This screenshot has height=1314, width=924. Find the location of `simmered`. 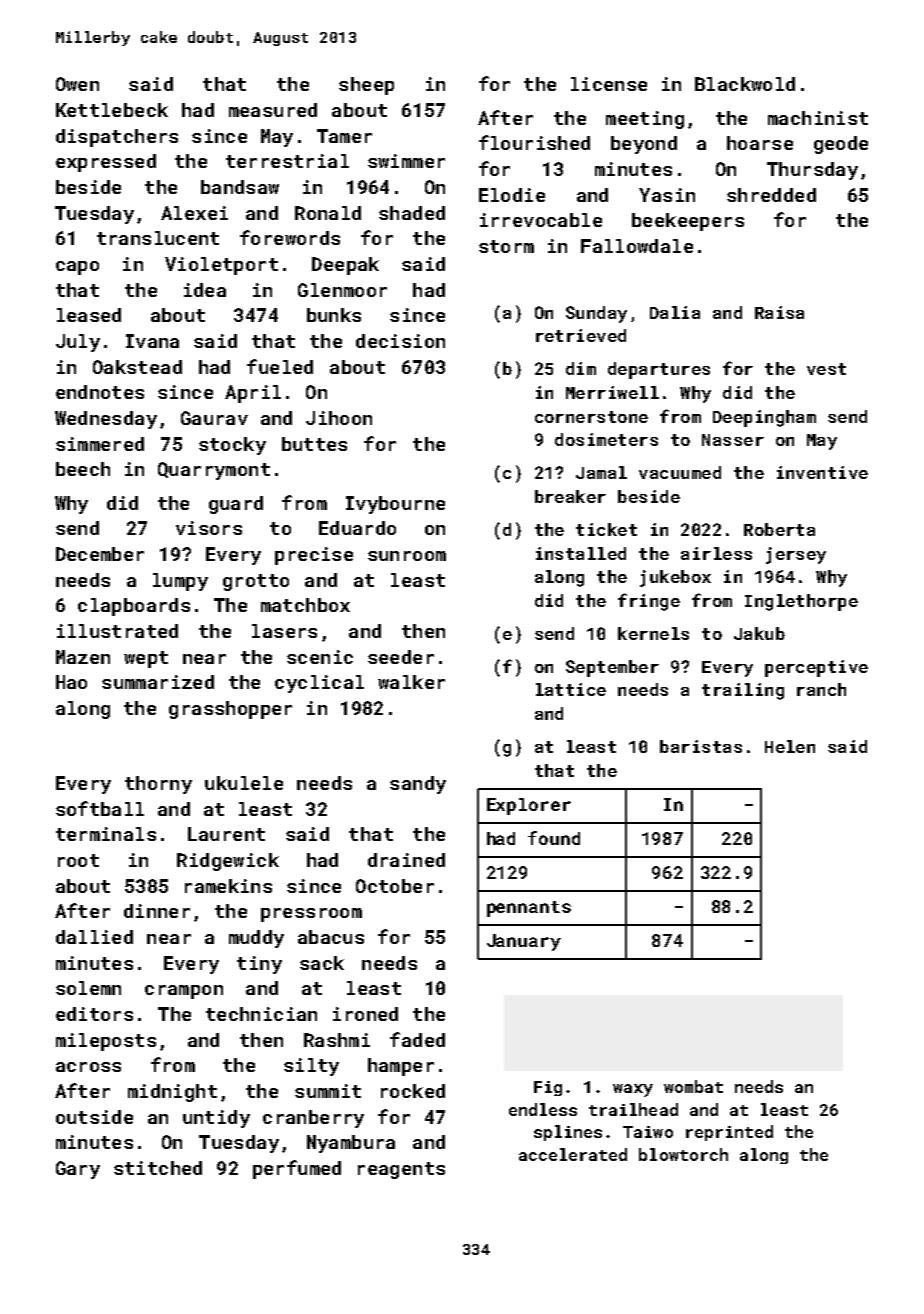

simmered is located at coordinates (100, 444).
